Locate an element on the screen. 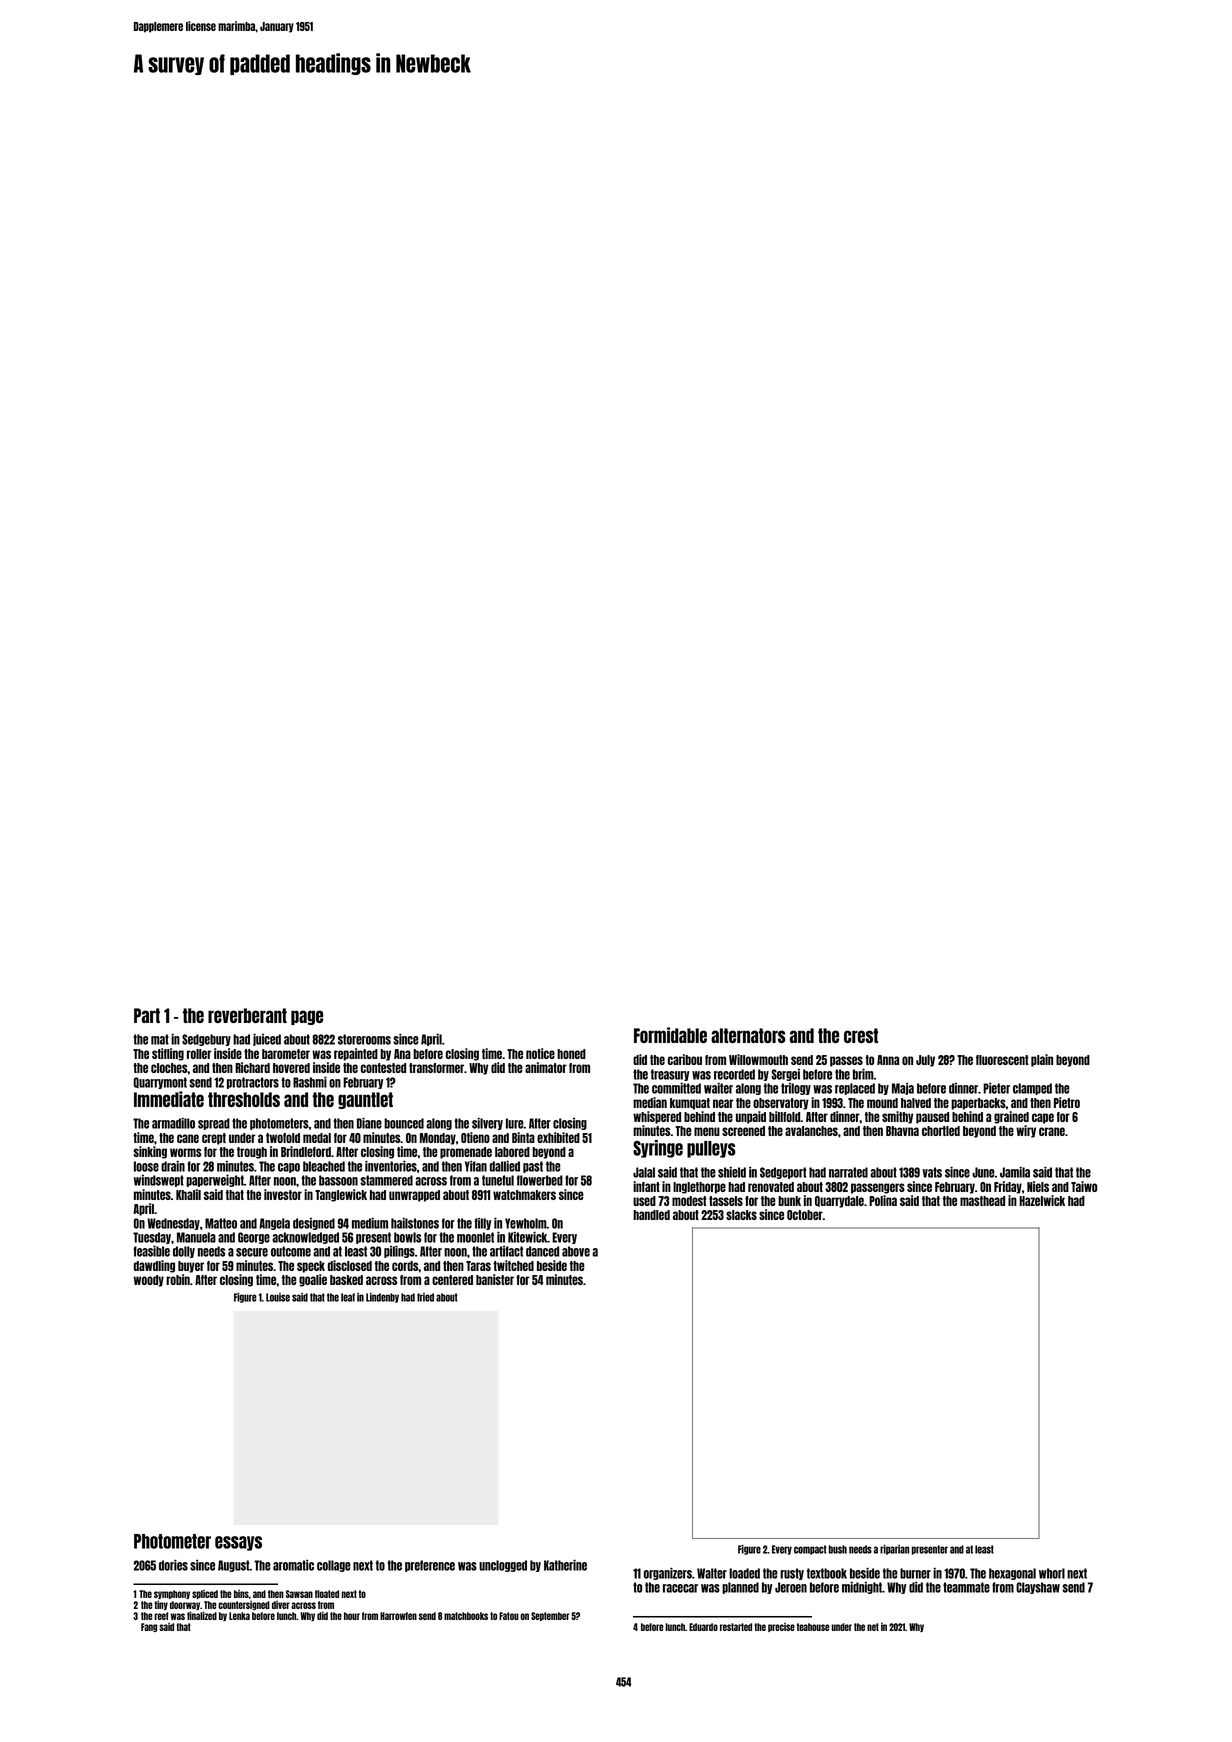  disclosed is located at coordinates (350, 1265).
